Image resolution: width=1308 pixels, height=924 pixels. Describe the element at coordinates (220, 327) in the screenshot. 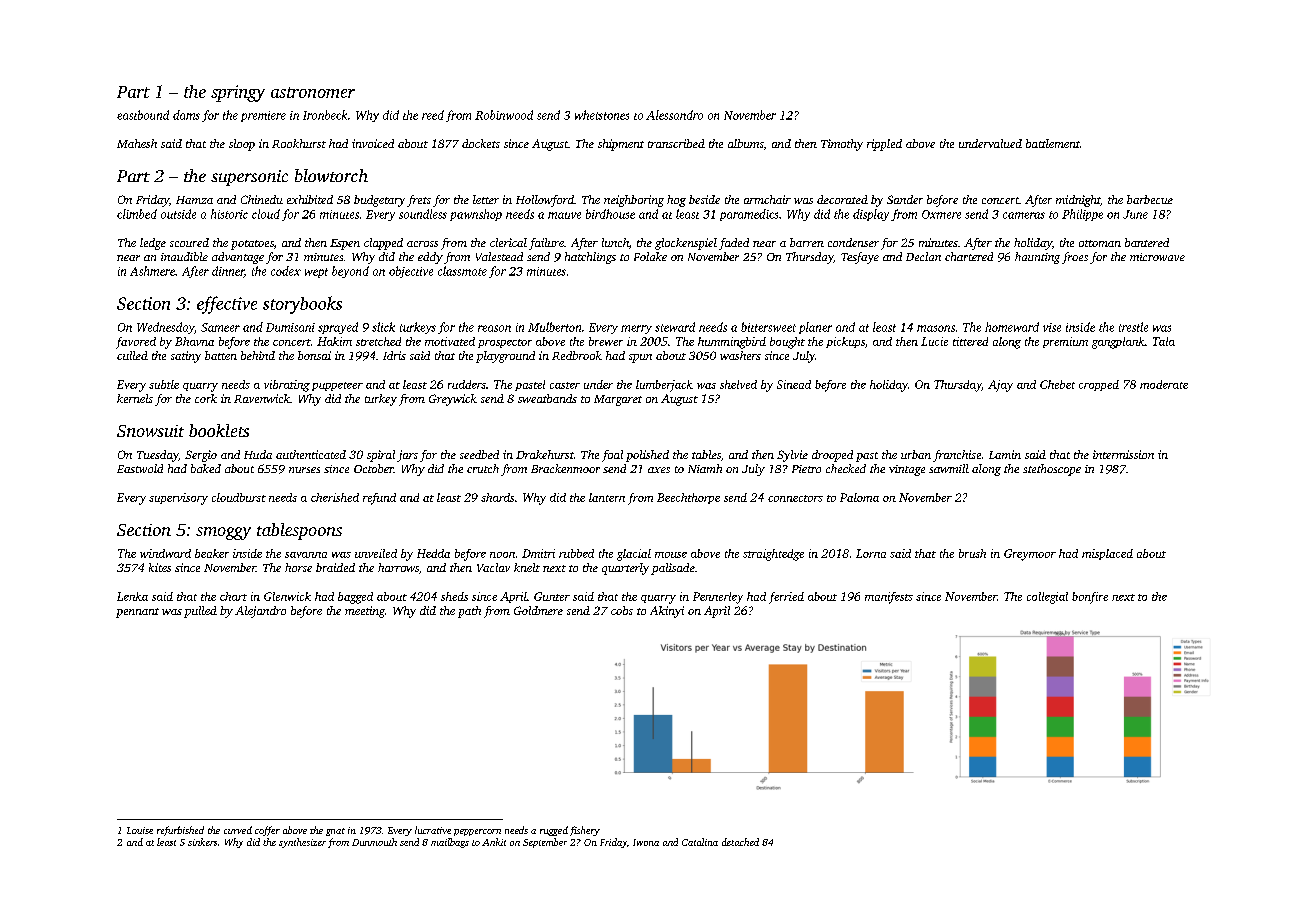

I see `Sameer` at that location.
